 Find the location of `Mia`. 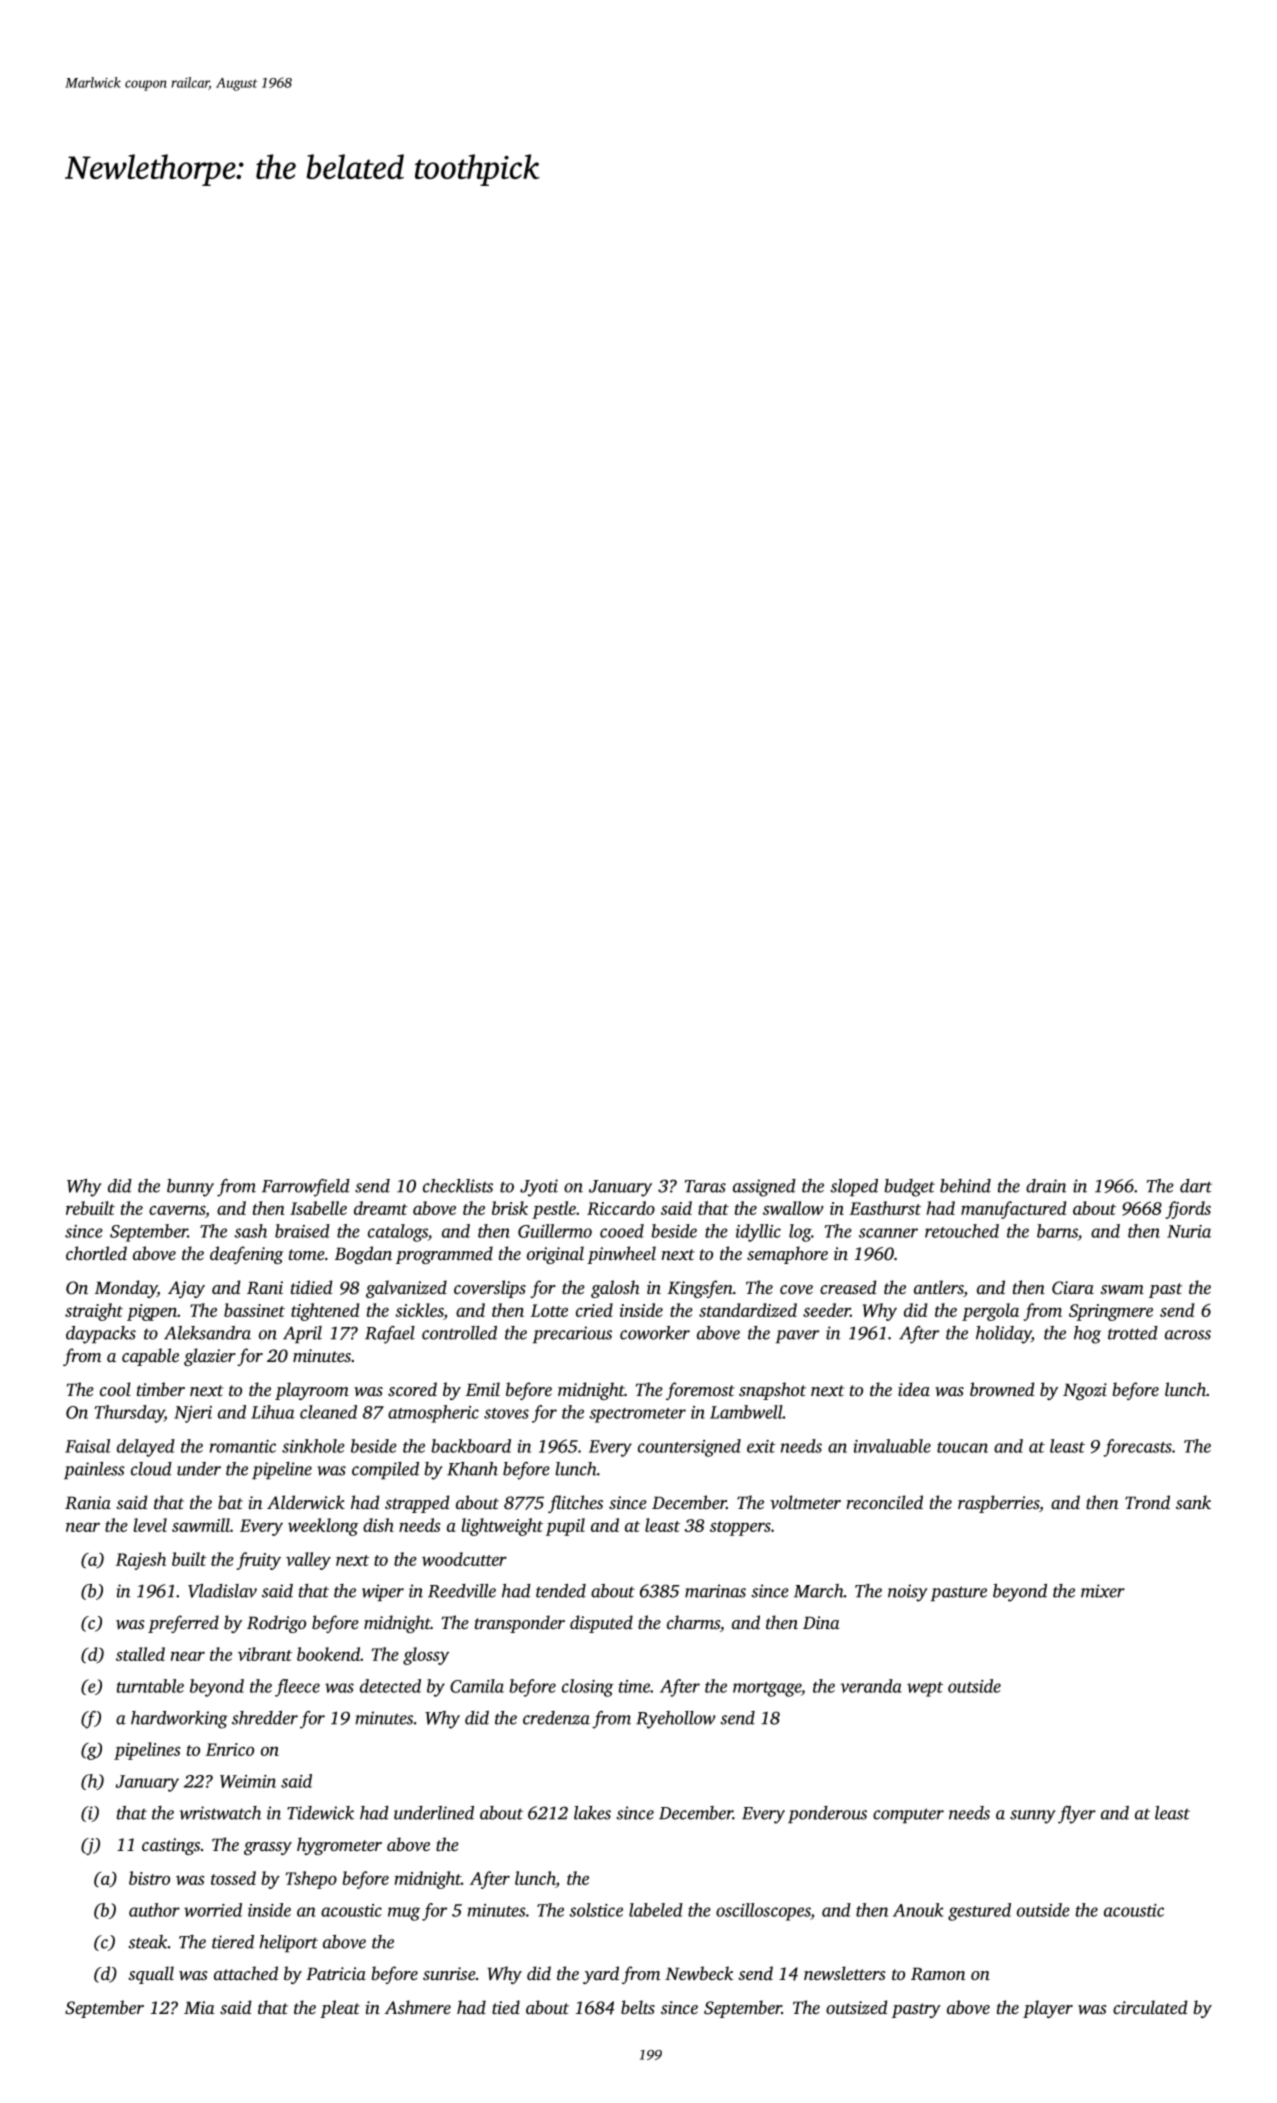

Mia is located at coordinates (199, 2007).
